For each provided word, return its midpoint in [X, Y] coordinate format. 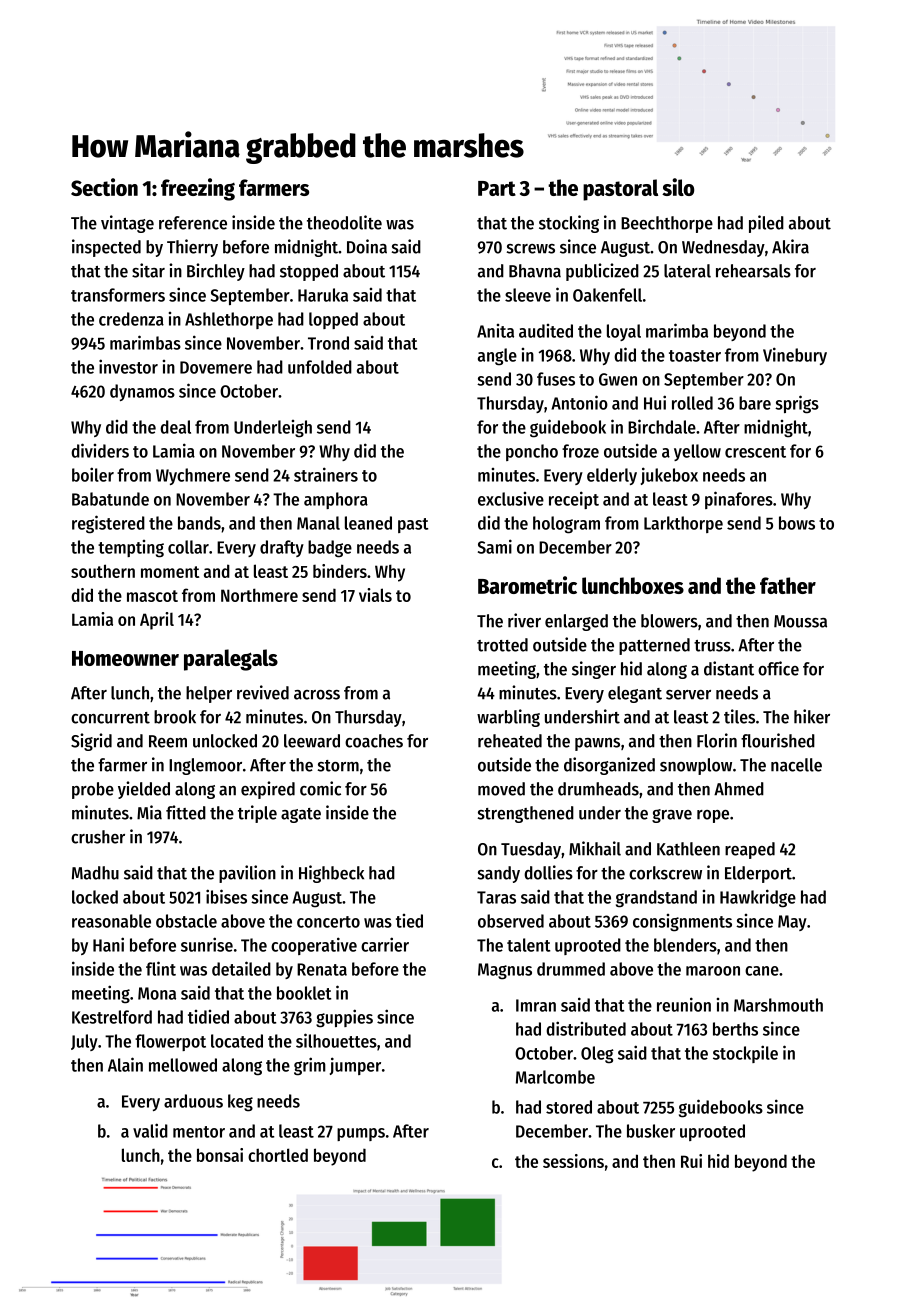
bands [199, 523]
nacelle [796, 765]
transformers [118, 295]
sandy [499, 874]
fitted [186, 812]
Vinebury [795, 356]
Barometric [527, 585]
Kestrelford [112, 1017]
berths [735, 1029]
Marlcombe [555, 1077]
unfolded [320, 367]
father [788, 585]
